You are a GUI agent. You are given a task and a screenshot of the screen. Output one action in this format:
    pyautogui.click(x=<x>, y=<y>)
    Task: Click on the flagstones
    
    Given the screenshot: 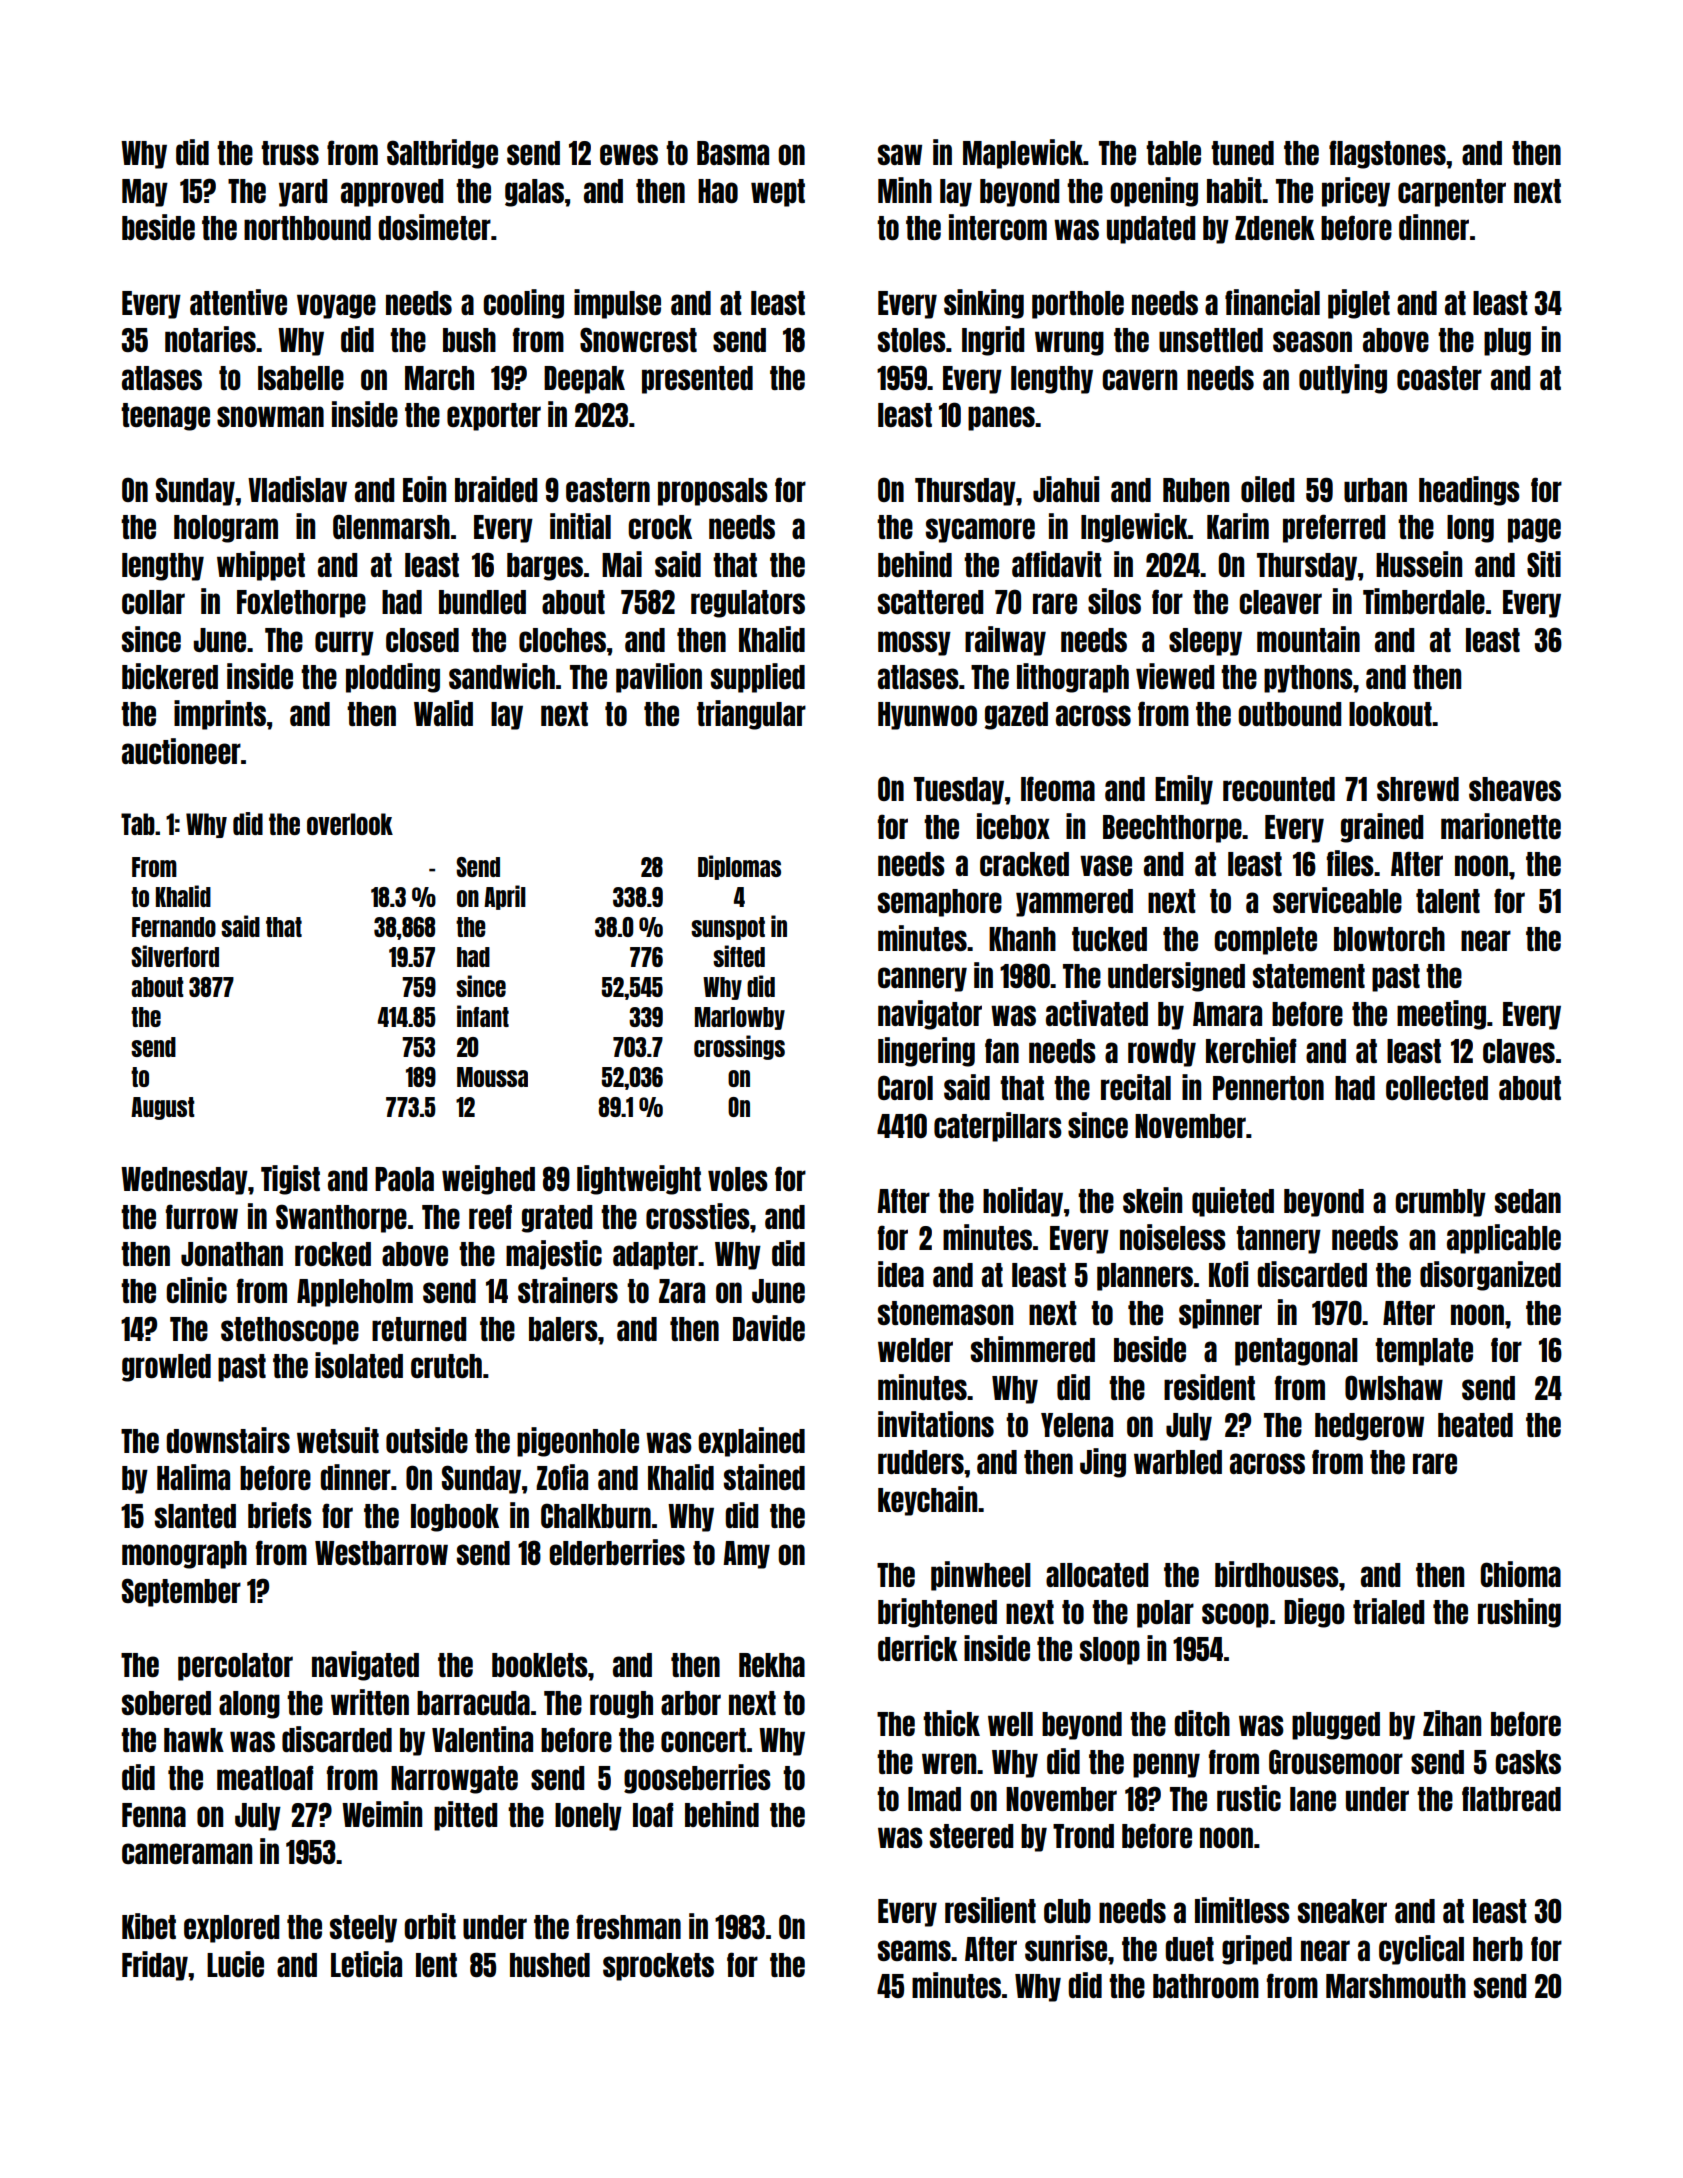 What is the action you would take?
    pyautogui.click(x=1387, y=154)
